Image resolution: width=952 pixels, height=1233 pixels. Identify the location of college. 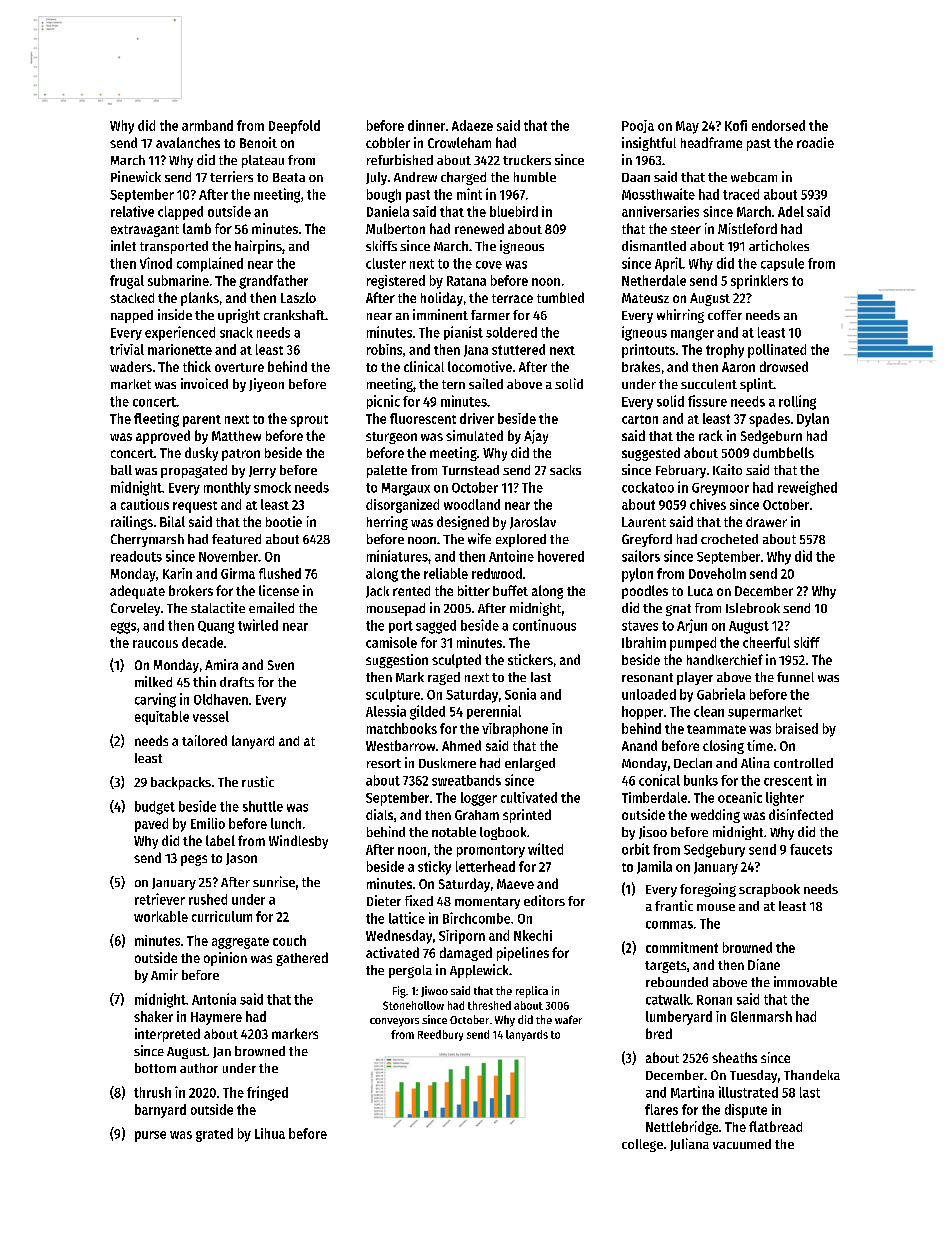
(642, 1145).
